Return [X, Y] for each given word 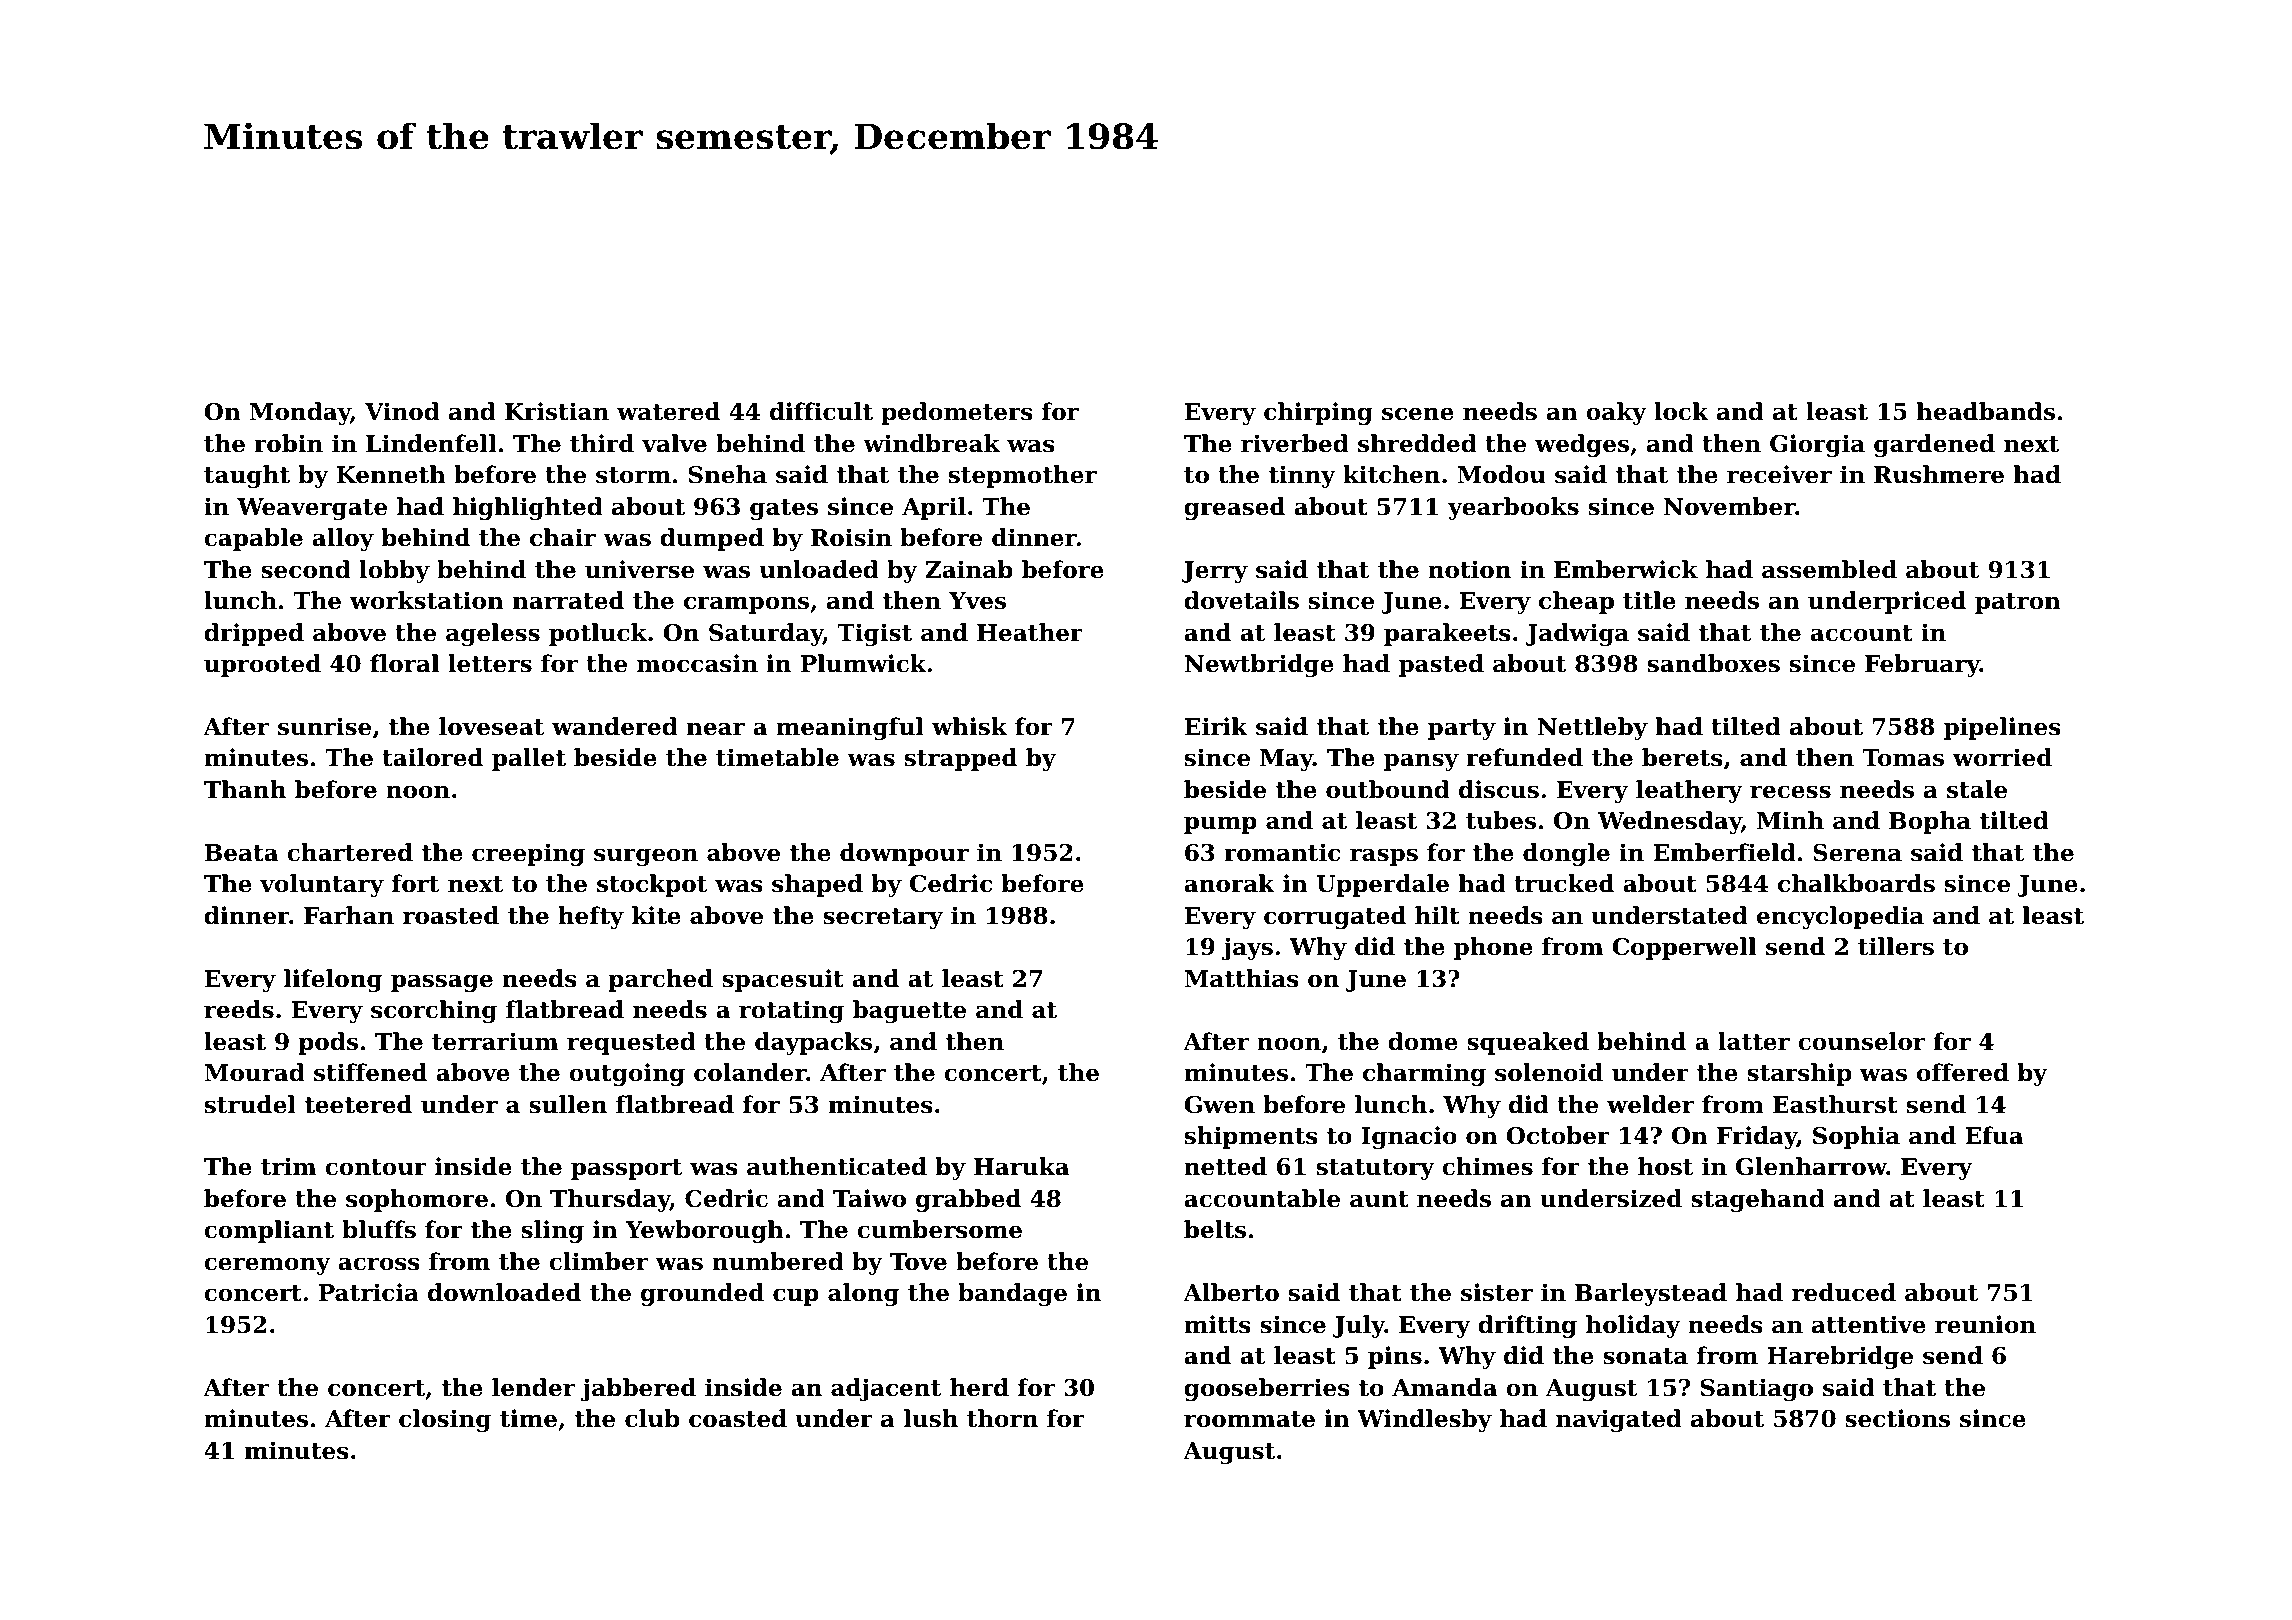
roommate [1249, 1419]
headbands [1986, 411]
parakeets [1447, 634]
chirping [1318, 413]
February [1922, 665]
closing [445, 1420]
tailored [432, 757]
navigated [1619, 1420]
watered [668, 411]
